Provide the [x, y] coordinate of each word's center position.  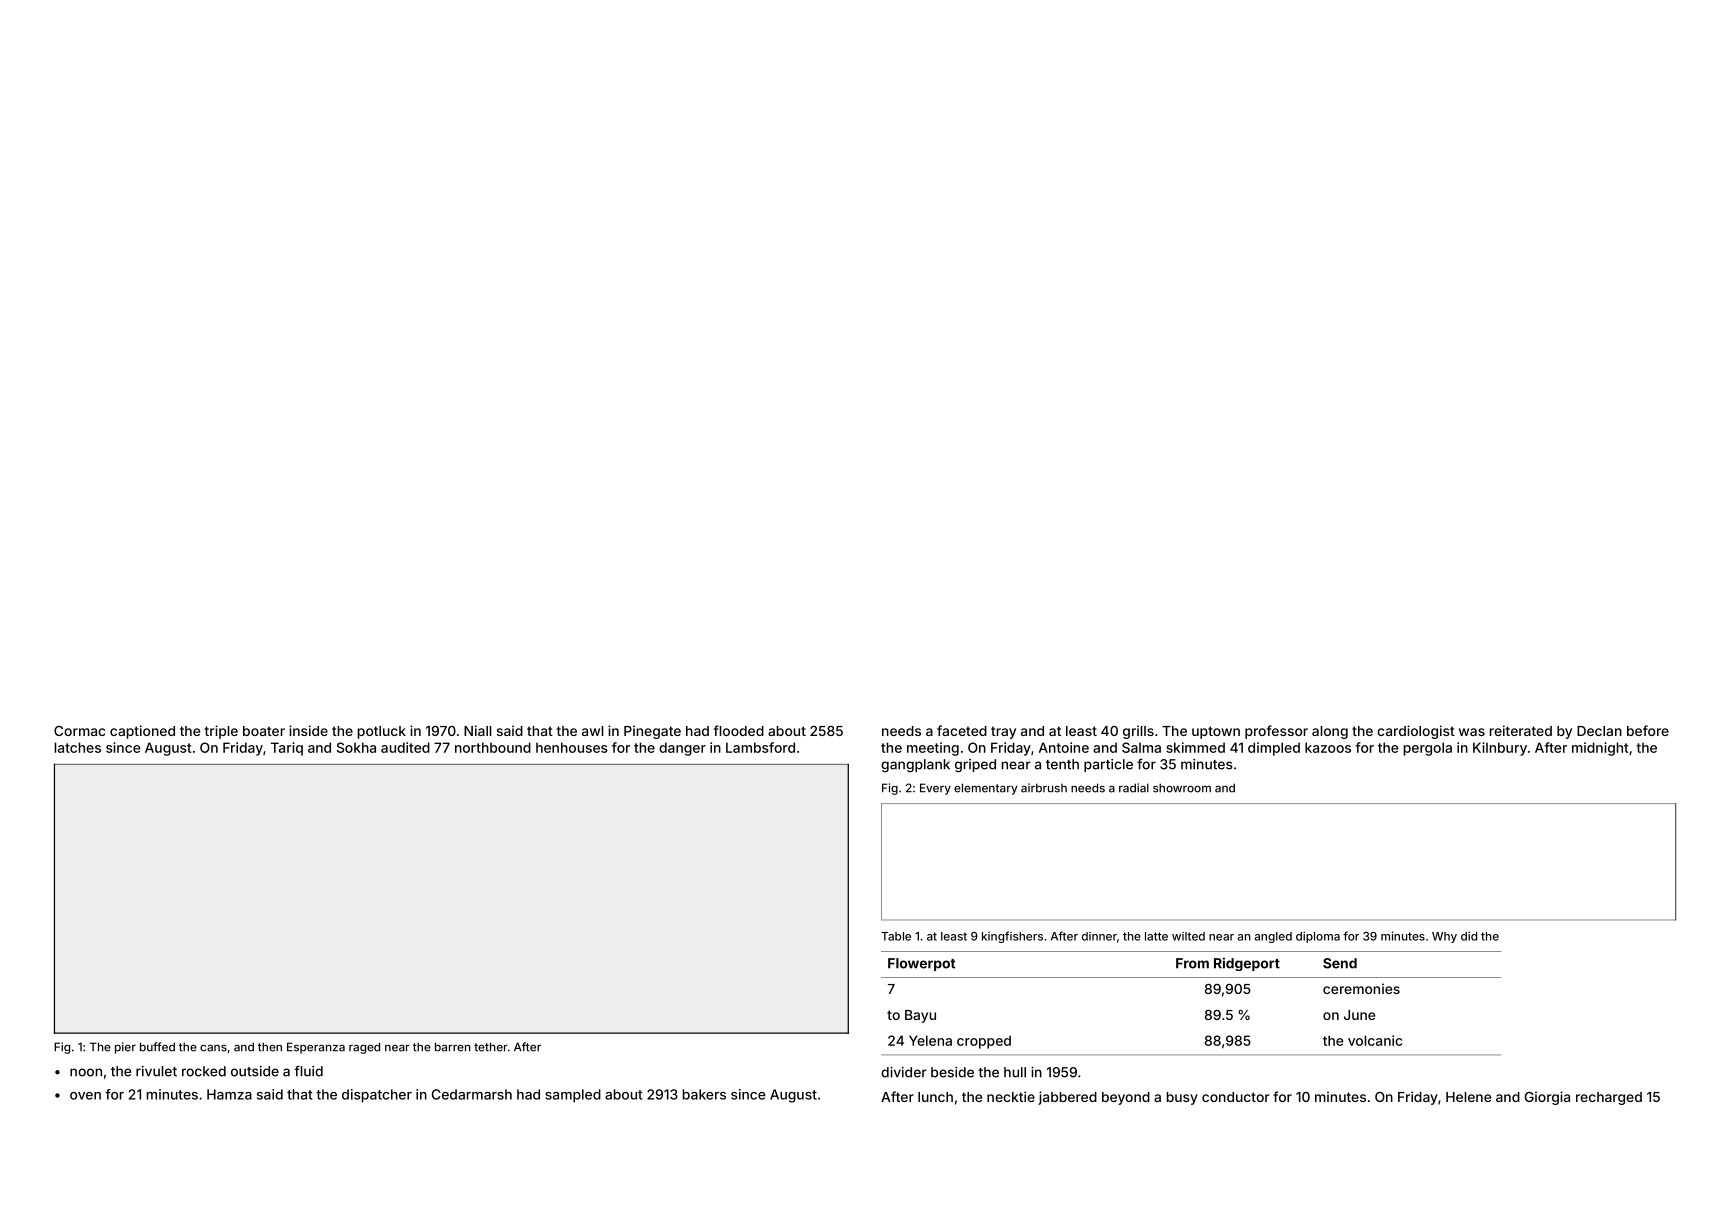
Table [896, 936]
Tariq [287, 749]
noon [86, 1072]
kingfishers [1012, 937]
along [1330, 732]
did [1469, 936]
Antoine [1064, 747]
